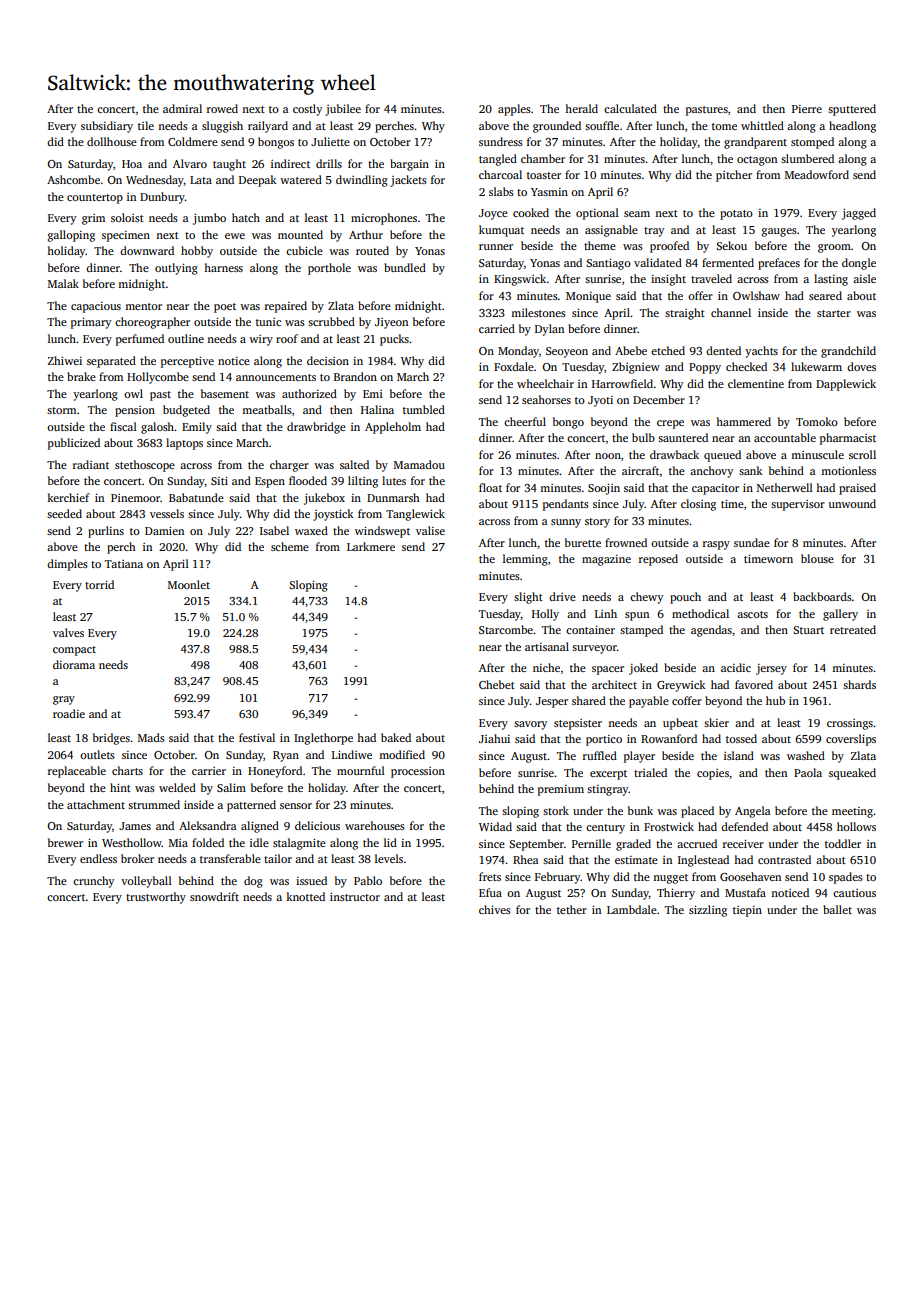 The width and height of the page is (924, 1308). Describe the element at coordinates (69, 713) in the page. I see `roadie` at that location.
